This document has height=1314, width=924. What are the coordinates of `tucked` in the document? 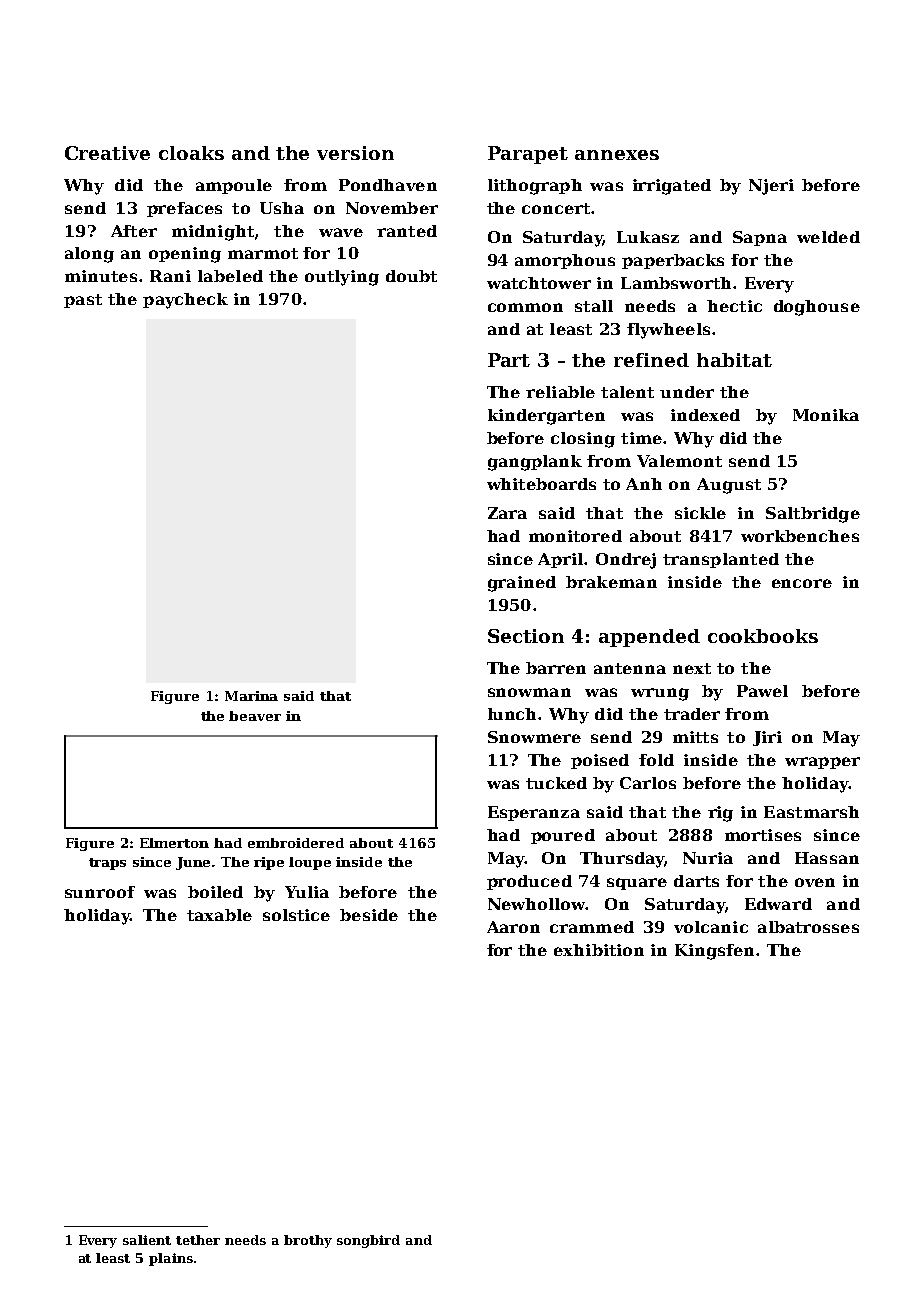 It's located at (556, 783).
